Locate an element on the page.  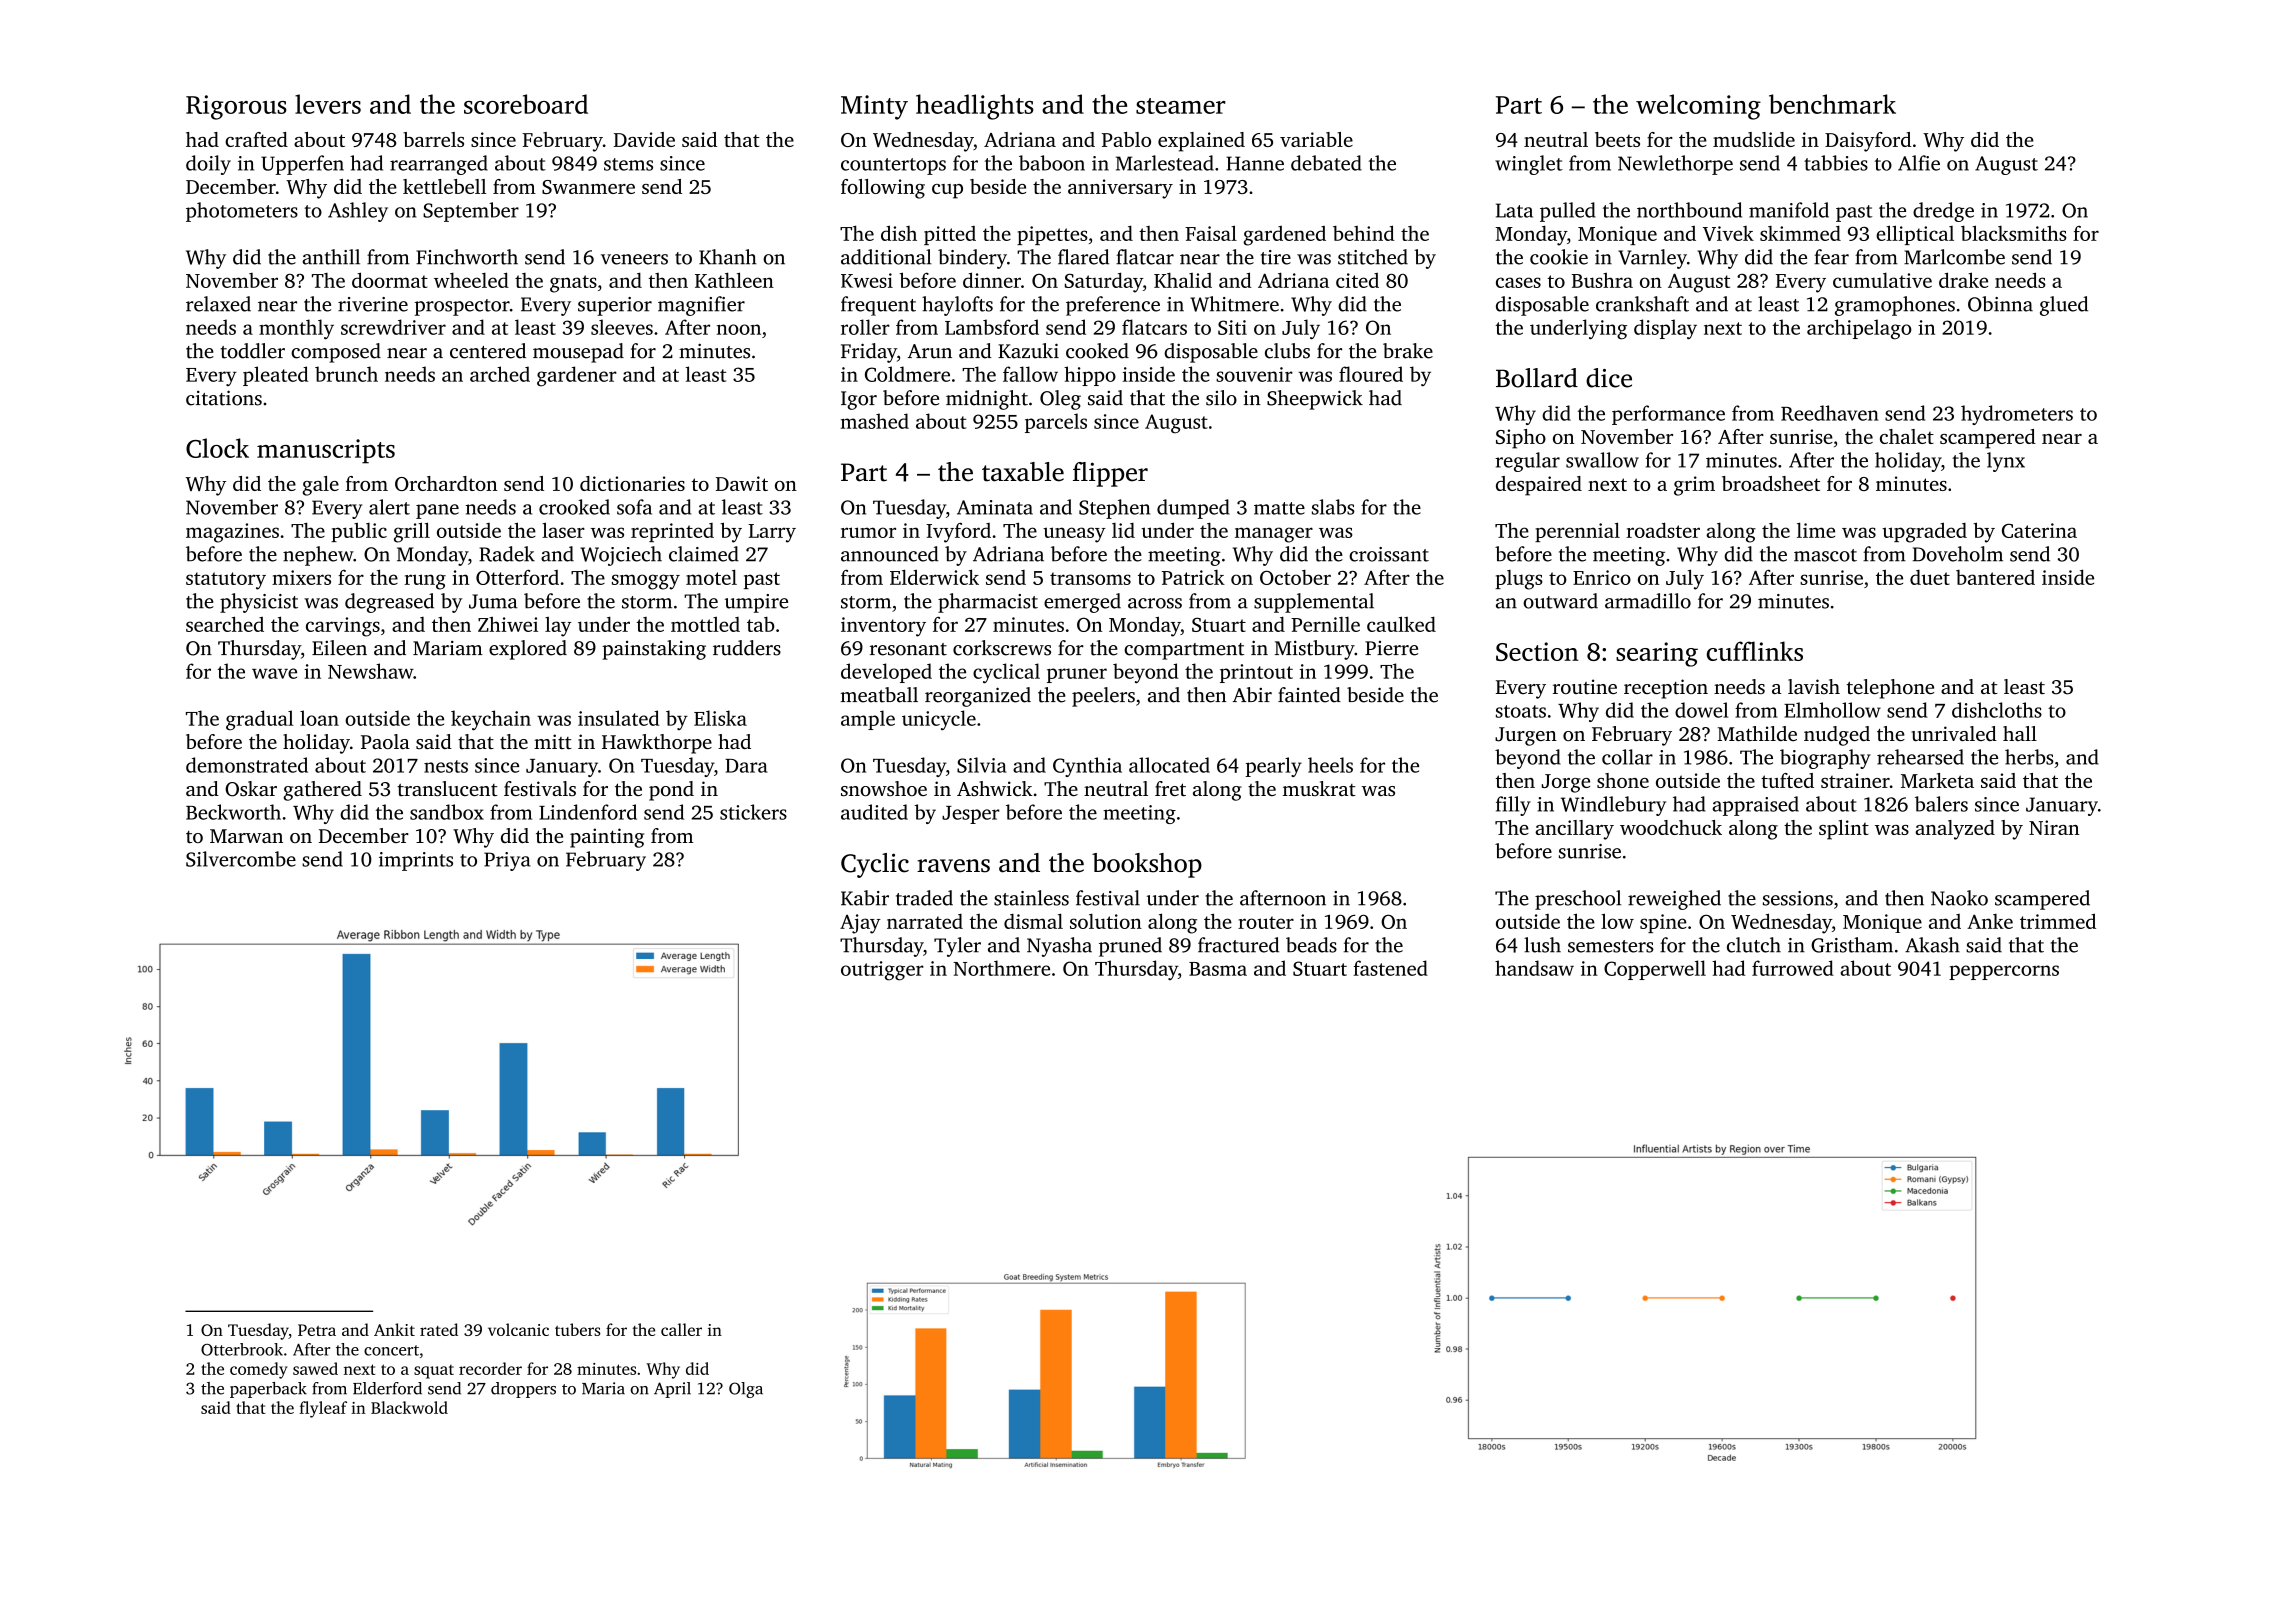
snowshoe is located at coordinates (884, 788).
